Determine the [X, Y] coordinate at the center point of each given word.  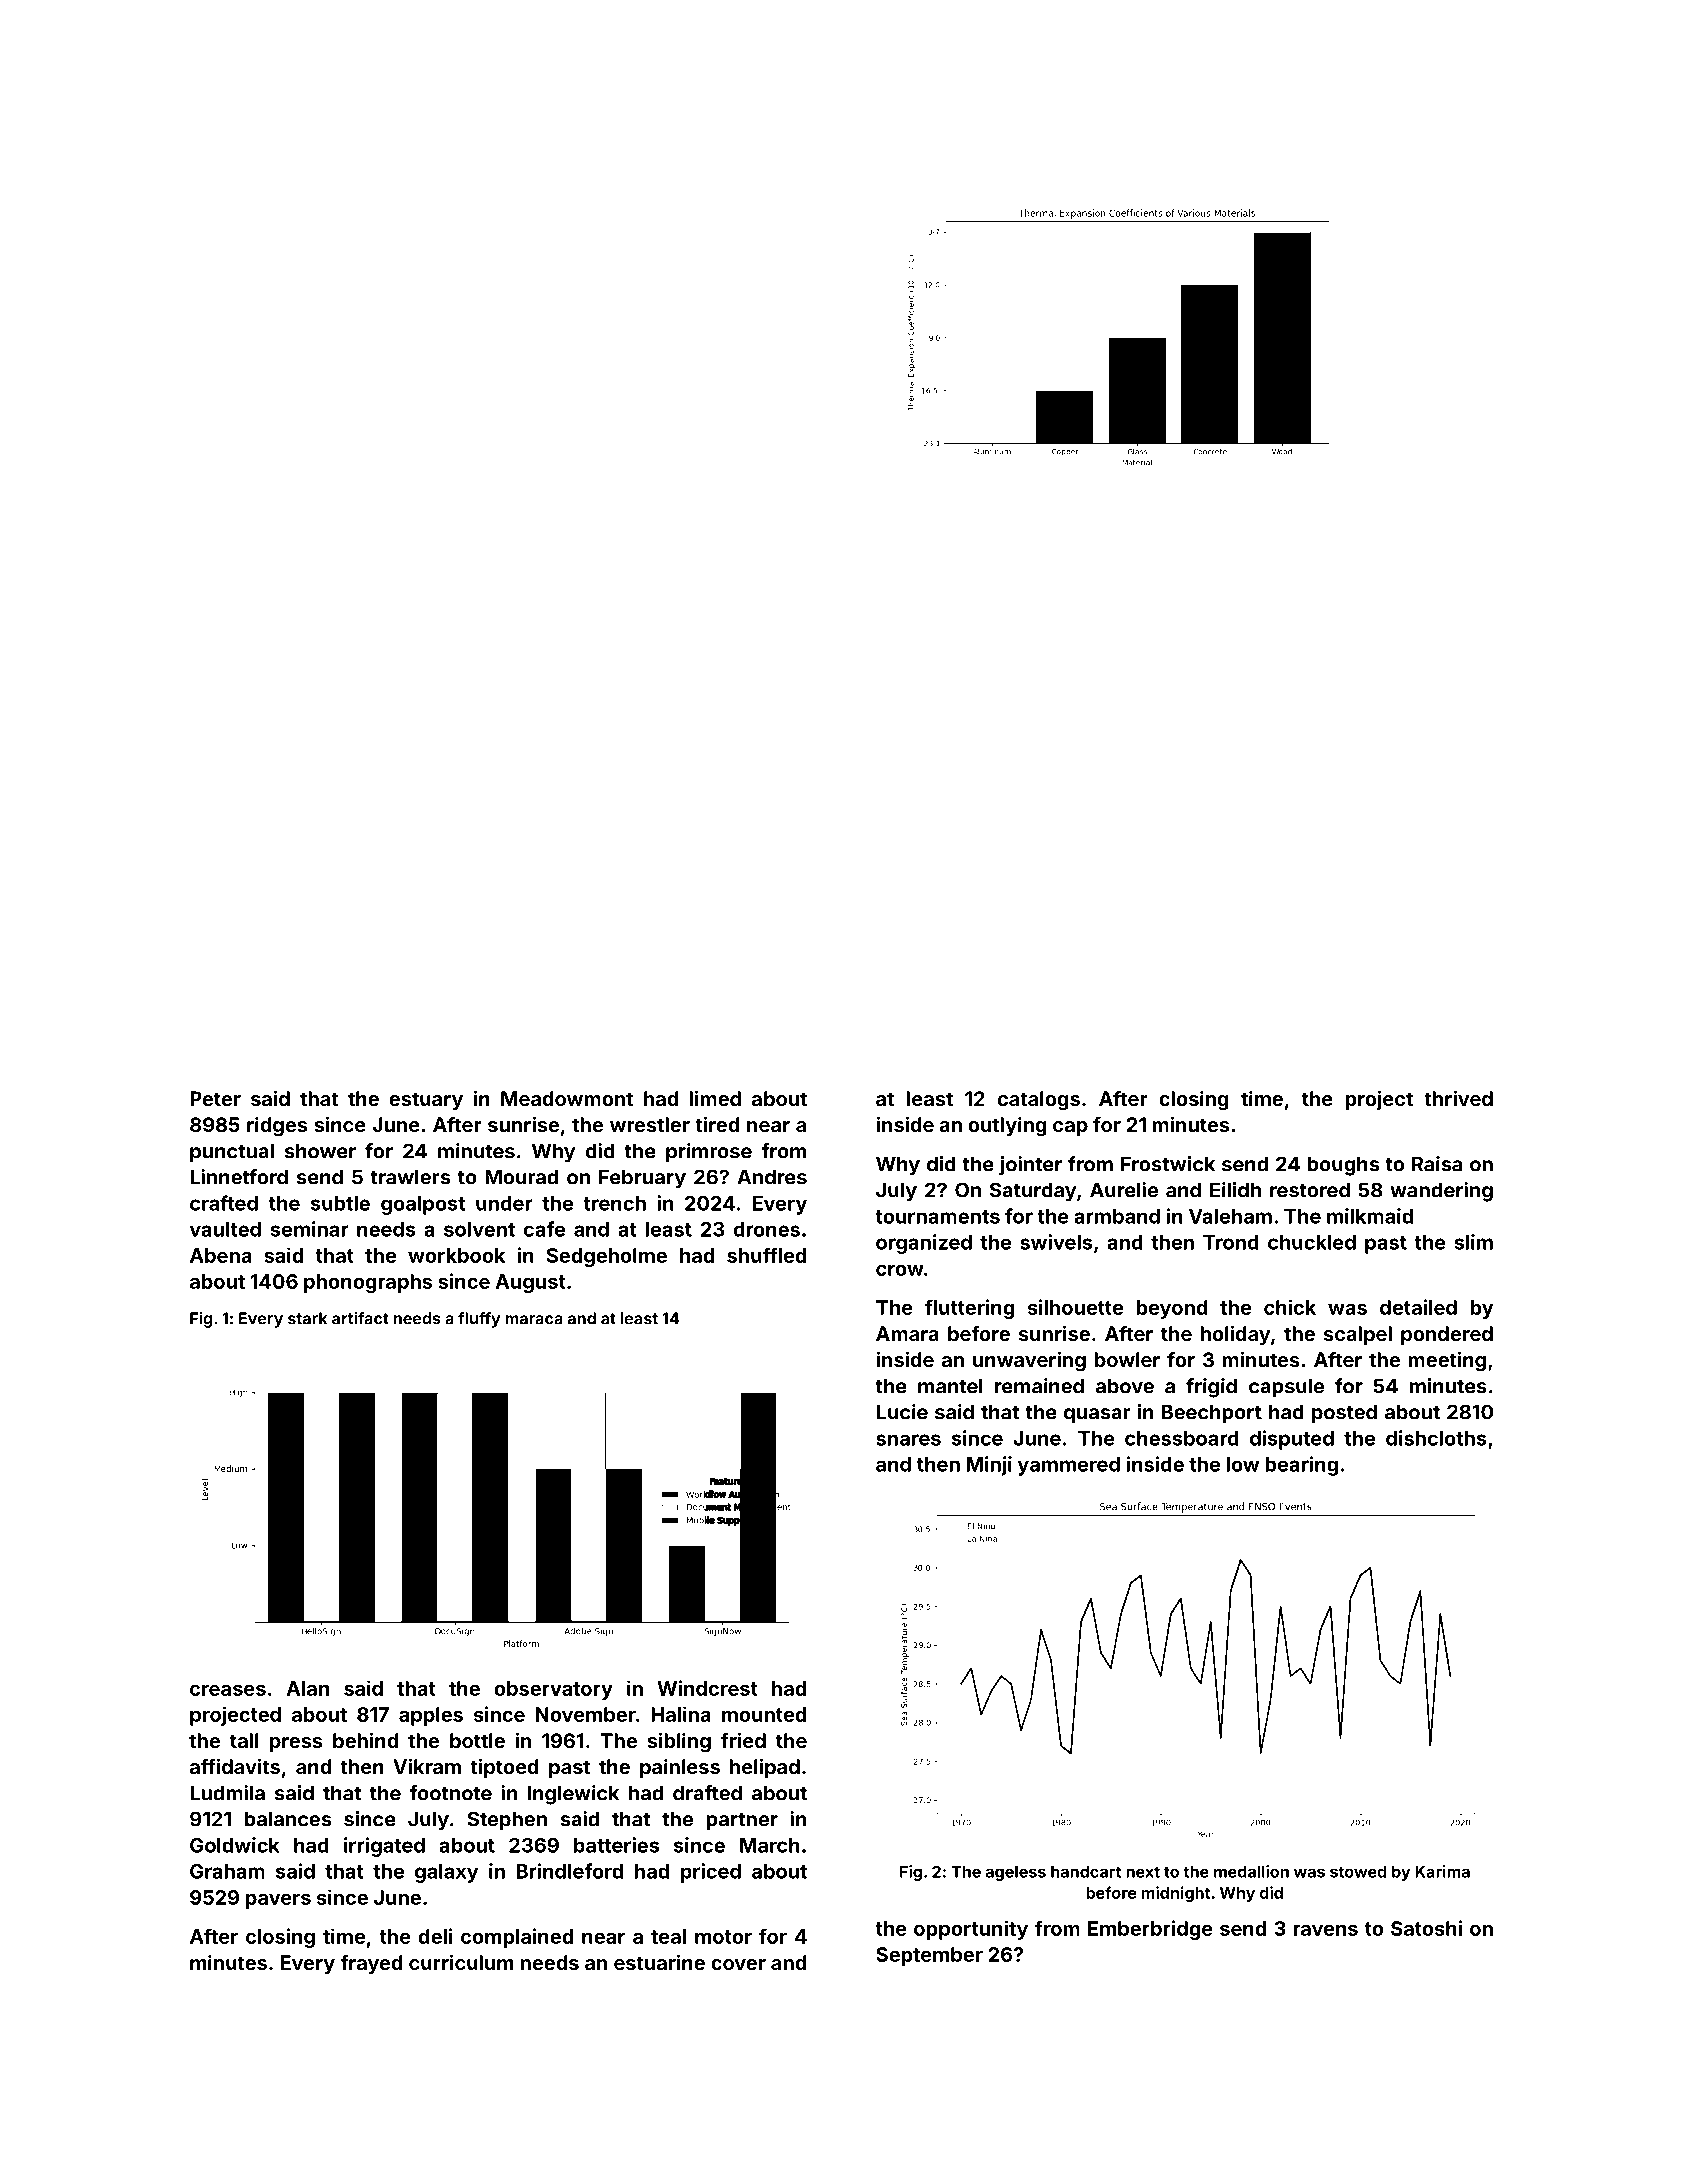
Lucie [902, 1412]
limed [715, 1098]
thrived [1458, 1098]
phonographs [368, 1283]
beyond [1172, 1309]
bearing [1301, 1466]
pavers [278, 1901]
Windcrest [707, 1688]
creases [228, 1690]
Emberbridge [1150, 1930]
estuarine [659, 1962]
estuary [426, 1101]
